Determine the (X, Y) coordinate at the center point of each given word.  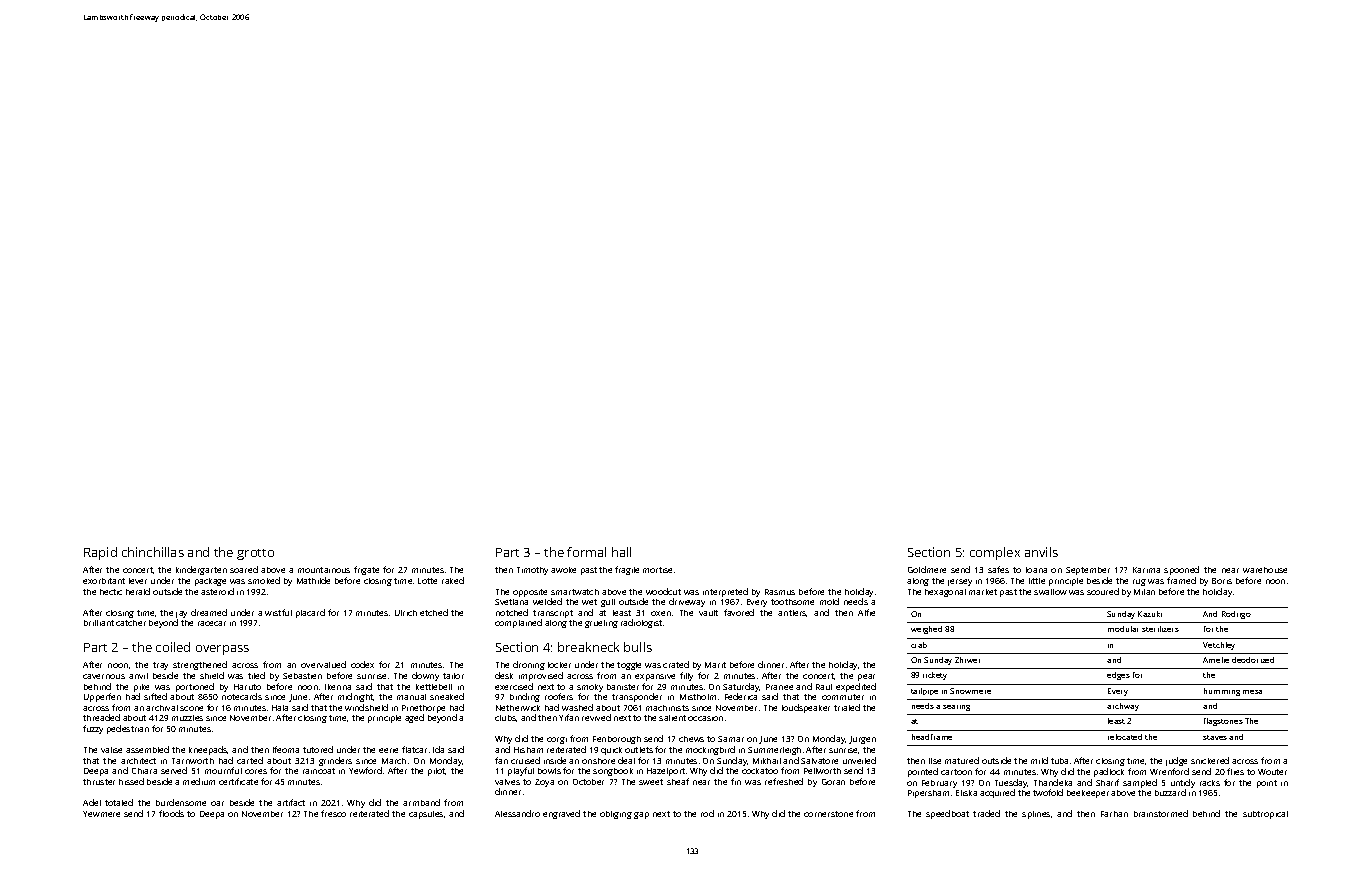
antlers (792, 613)
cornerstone (828, 814)
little (1037, 581)
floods (171, 813)
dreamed (209, 612)
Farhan (1114, 814)
